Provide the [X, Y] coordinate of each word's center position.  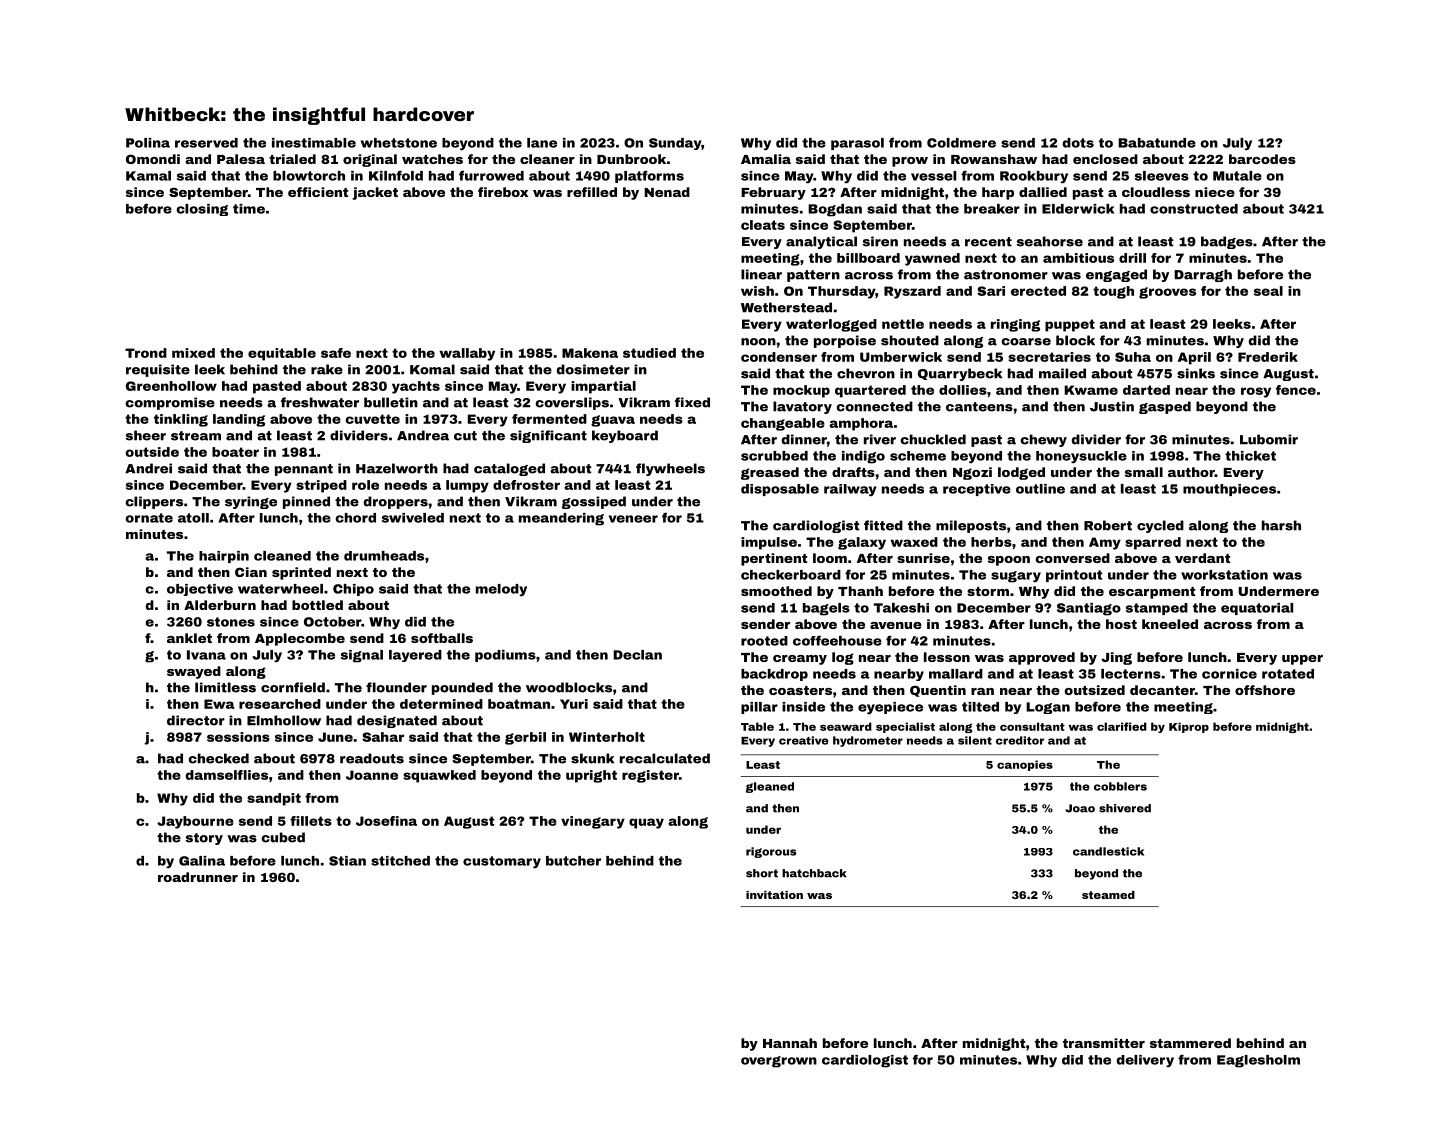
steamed [1108, 895]
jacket [375, 193]
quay [646, 823]
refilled [592, 192]
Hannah [790, 1043]
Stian [347, 861]
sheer [146, 435]
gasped [1165, 407]
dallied [1043, 192]
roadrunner [198, 877]
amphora [861, 424]
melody [501, 590]
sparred [1153, 543]
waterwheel [280, 589]
